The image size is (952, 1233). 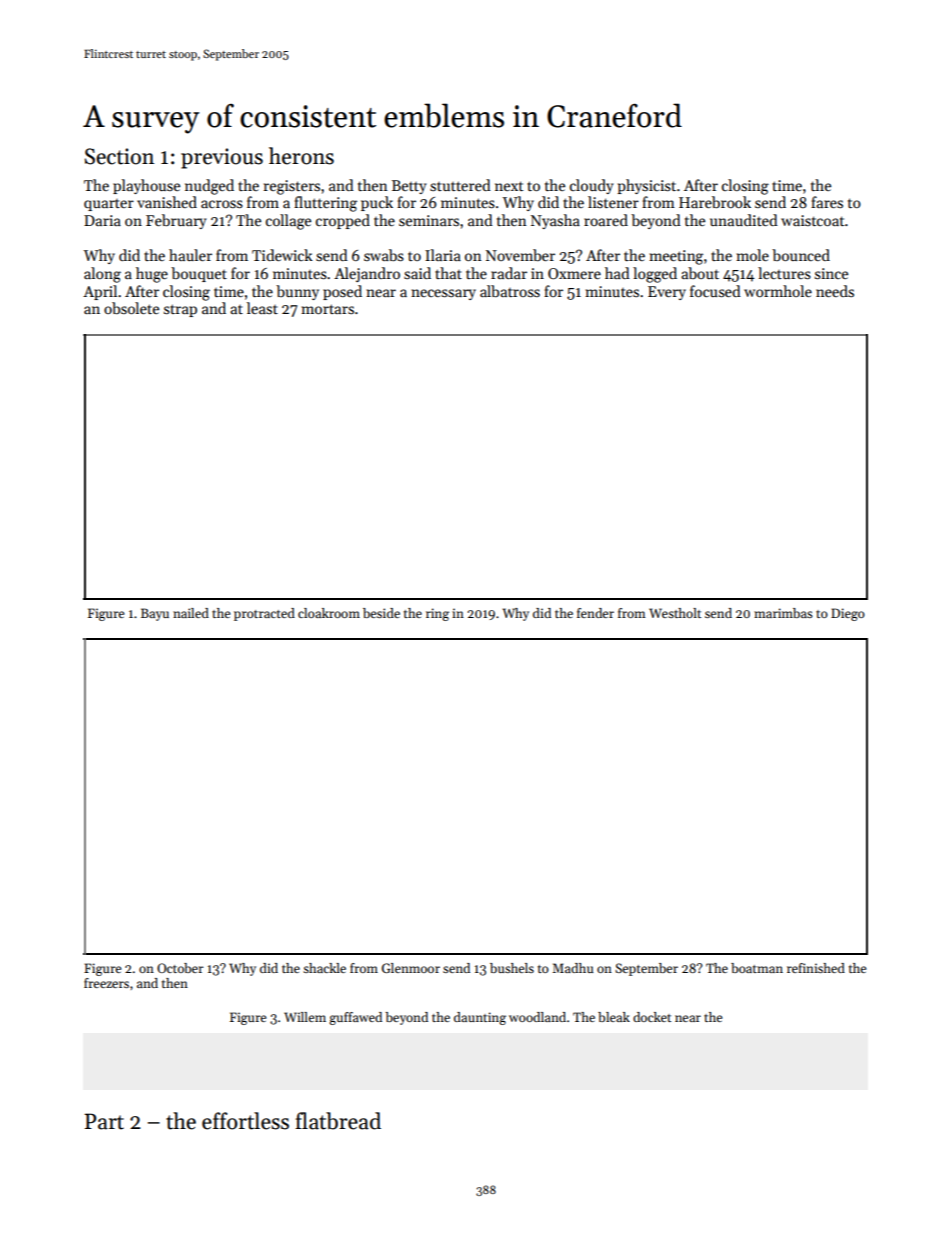 I want to click on fares, so click(x=827, y=202).
